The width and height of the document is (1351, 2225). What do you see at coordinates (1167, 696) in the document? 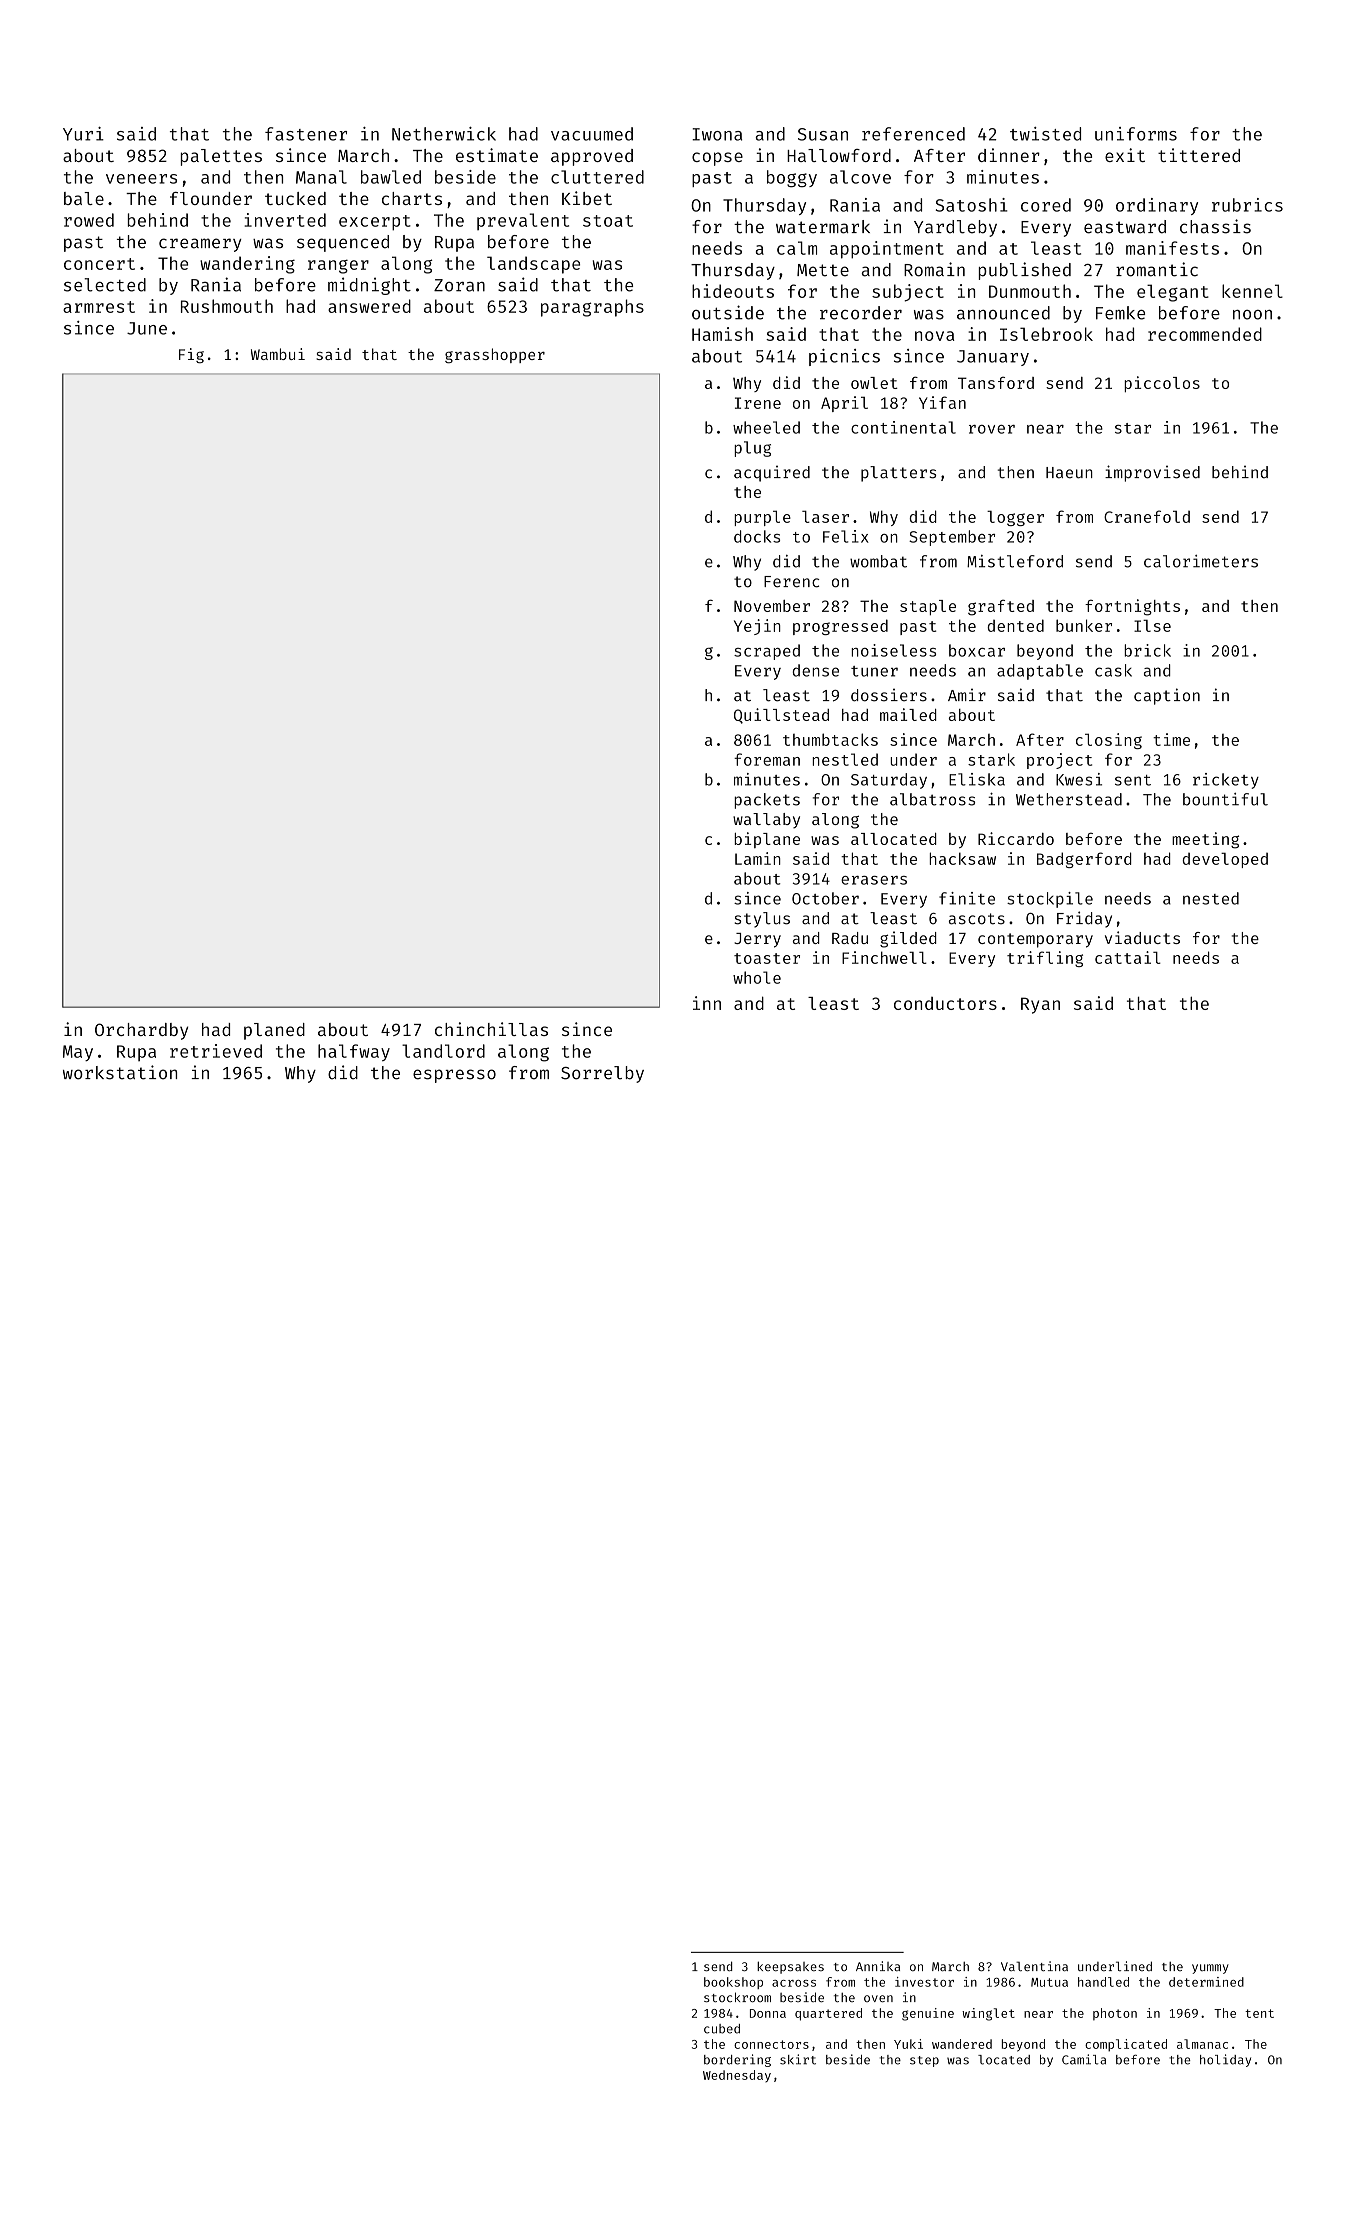
I see `caption` at bounding box center [1167, 696].
